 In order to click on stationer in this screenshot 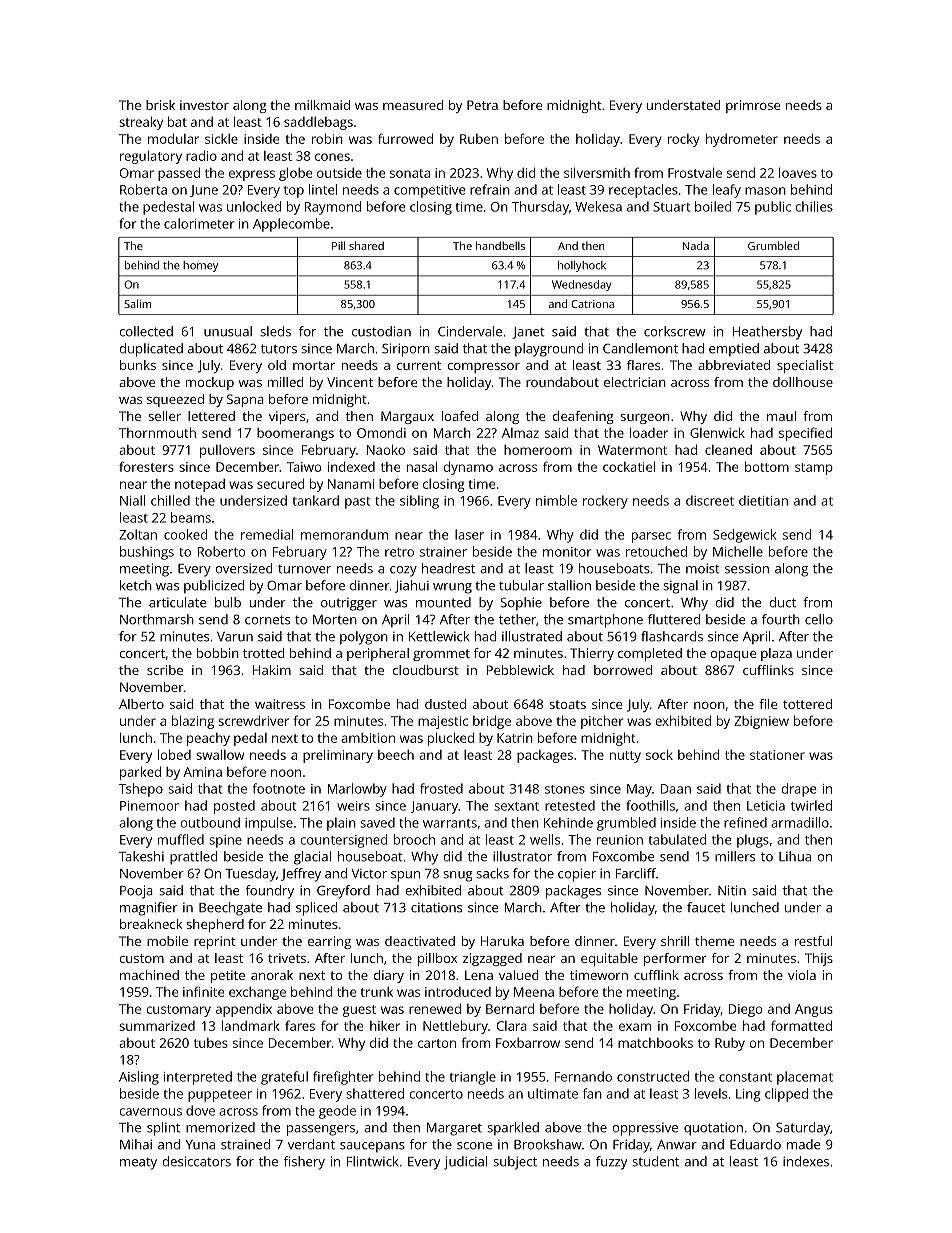, I will do `click(777, 755)`.
